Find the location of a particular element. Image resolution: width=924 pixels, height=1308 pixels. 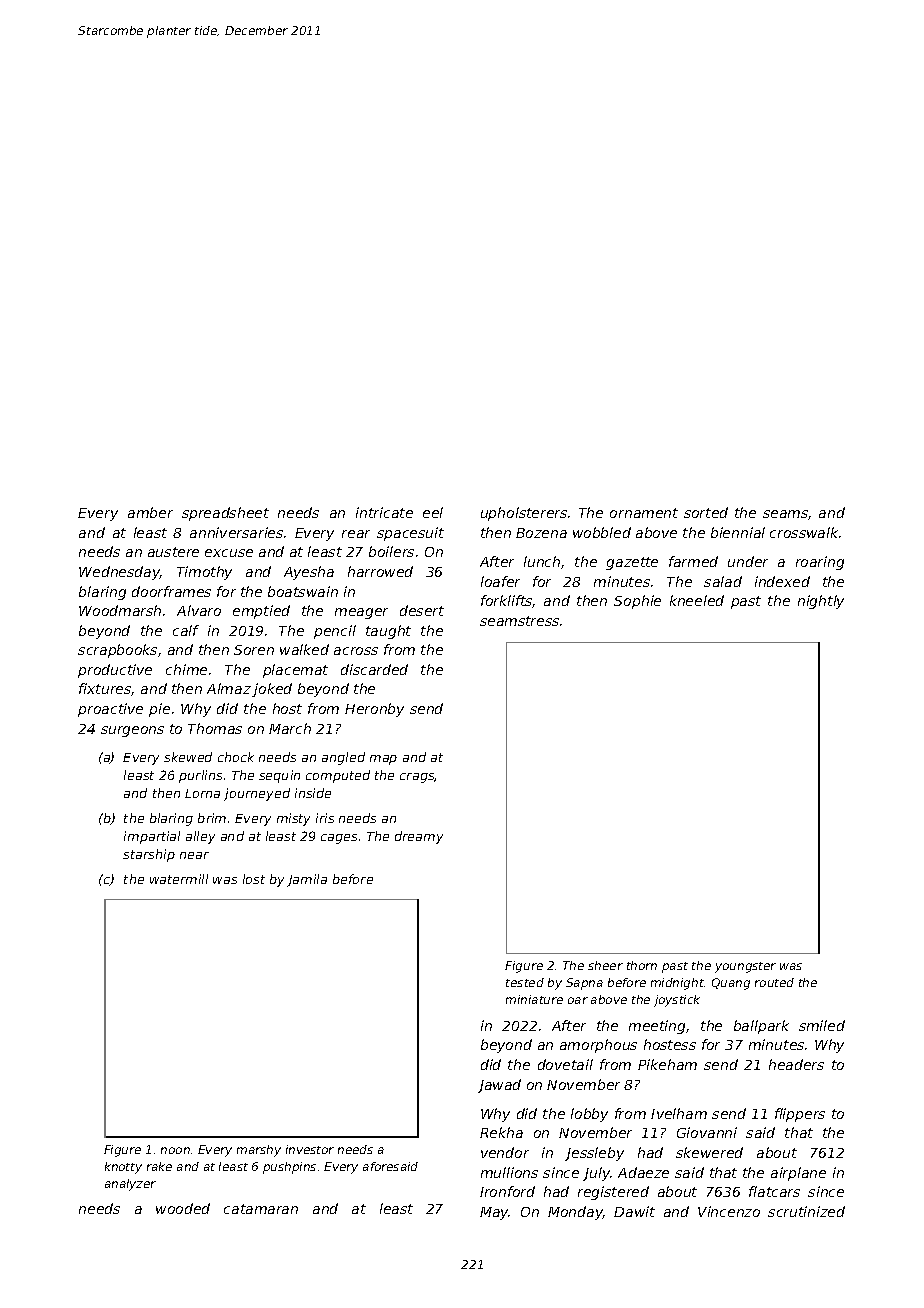

scrutinized is located at coordinates (806, 1211).
